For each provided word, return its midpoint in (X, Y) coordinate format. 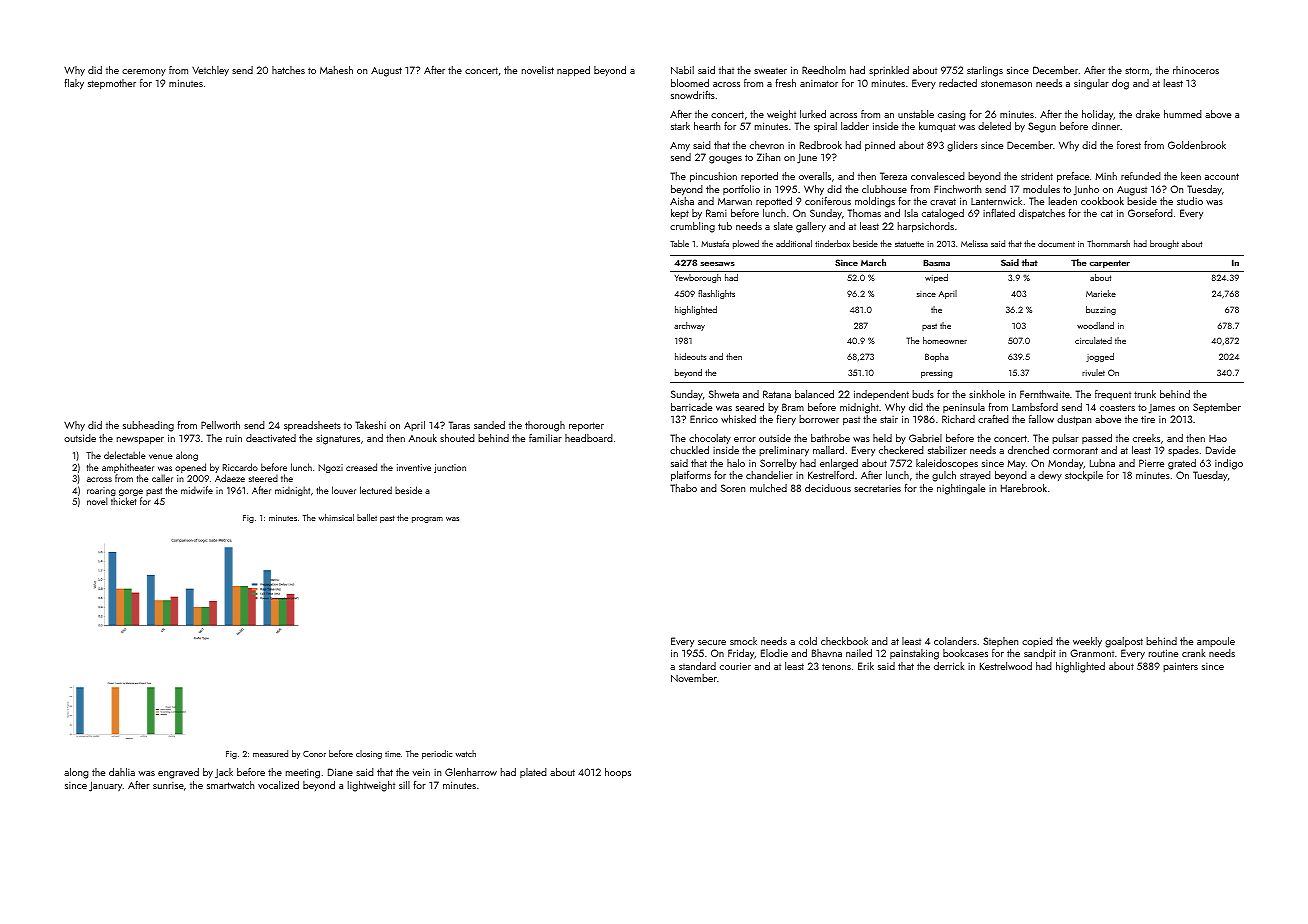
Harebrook (1024, 488)
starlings (985, 71)
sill (404, 785)
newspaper (140, 441)
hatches (288, 70)
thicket (123, 501)
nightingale (961, 489)
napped (573, 71)
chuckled (689, 450)
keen (1191, 176)
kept (680, 214)
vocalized (278, 785)
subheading (148, 426)
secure (712, 642)
